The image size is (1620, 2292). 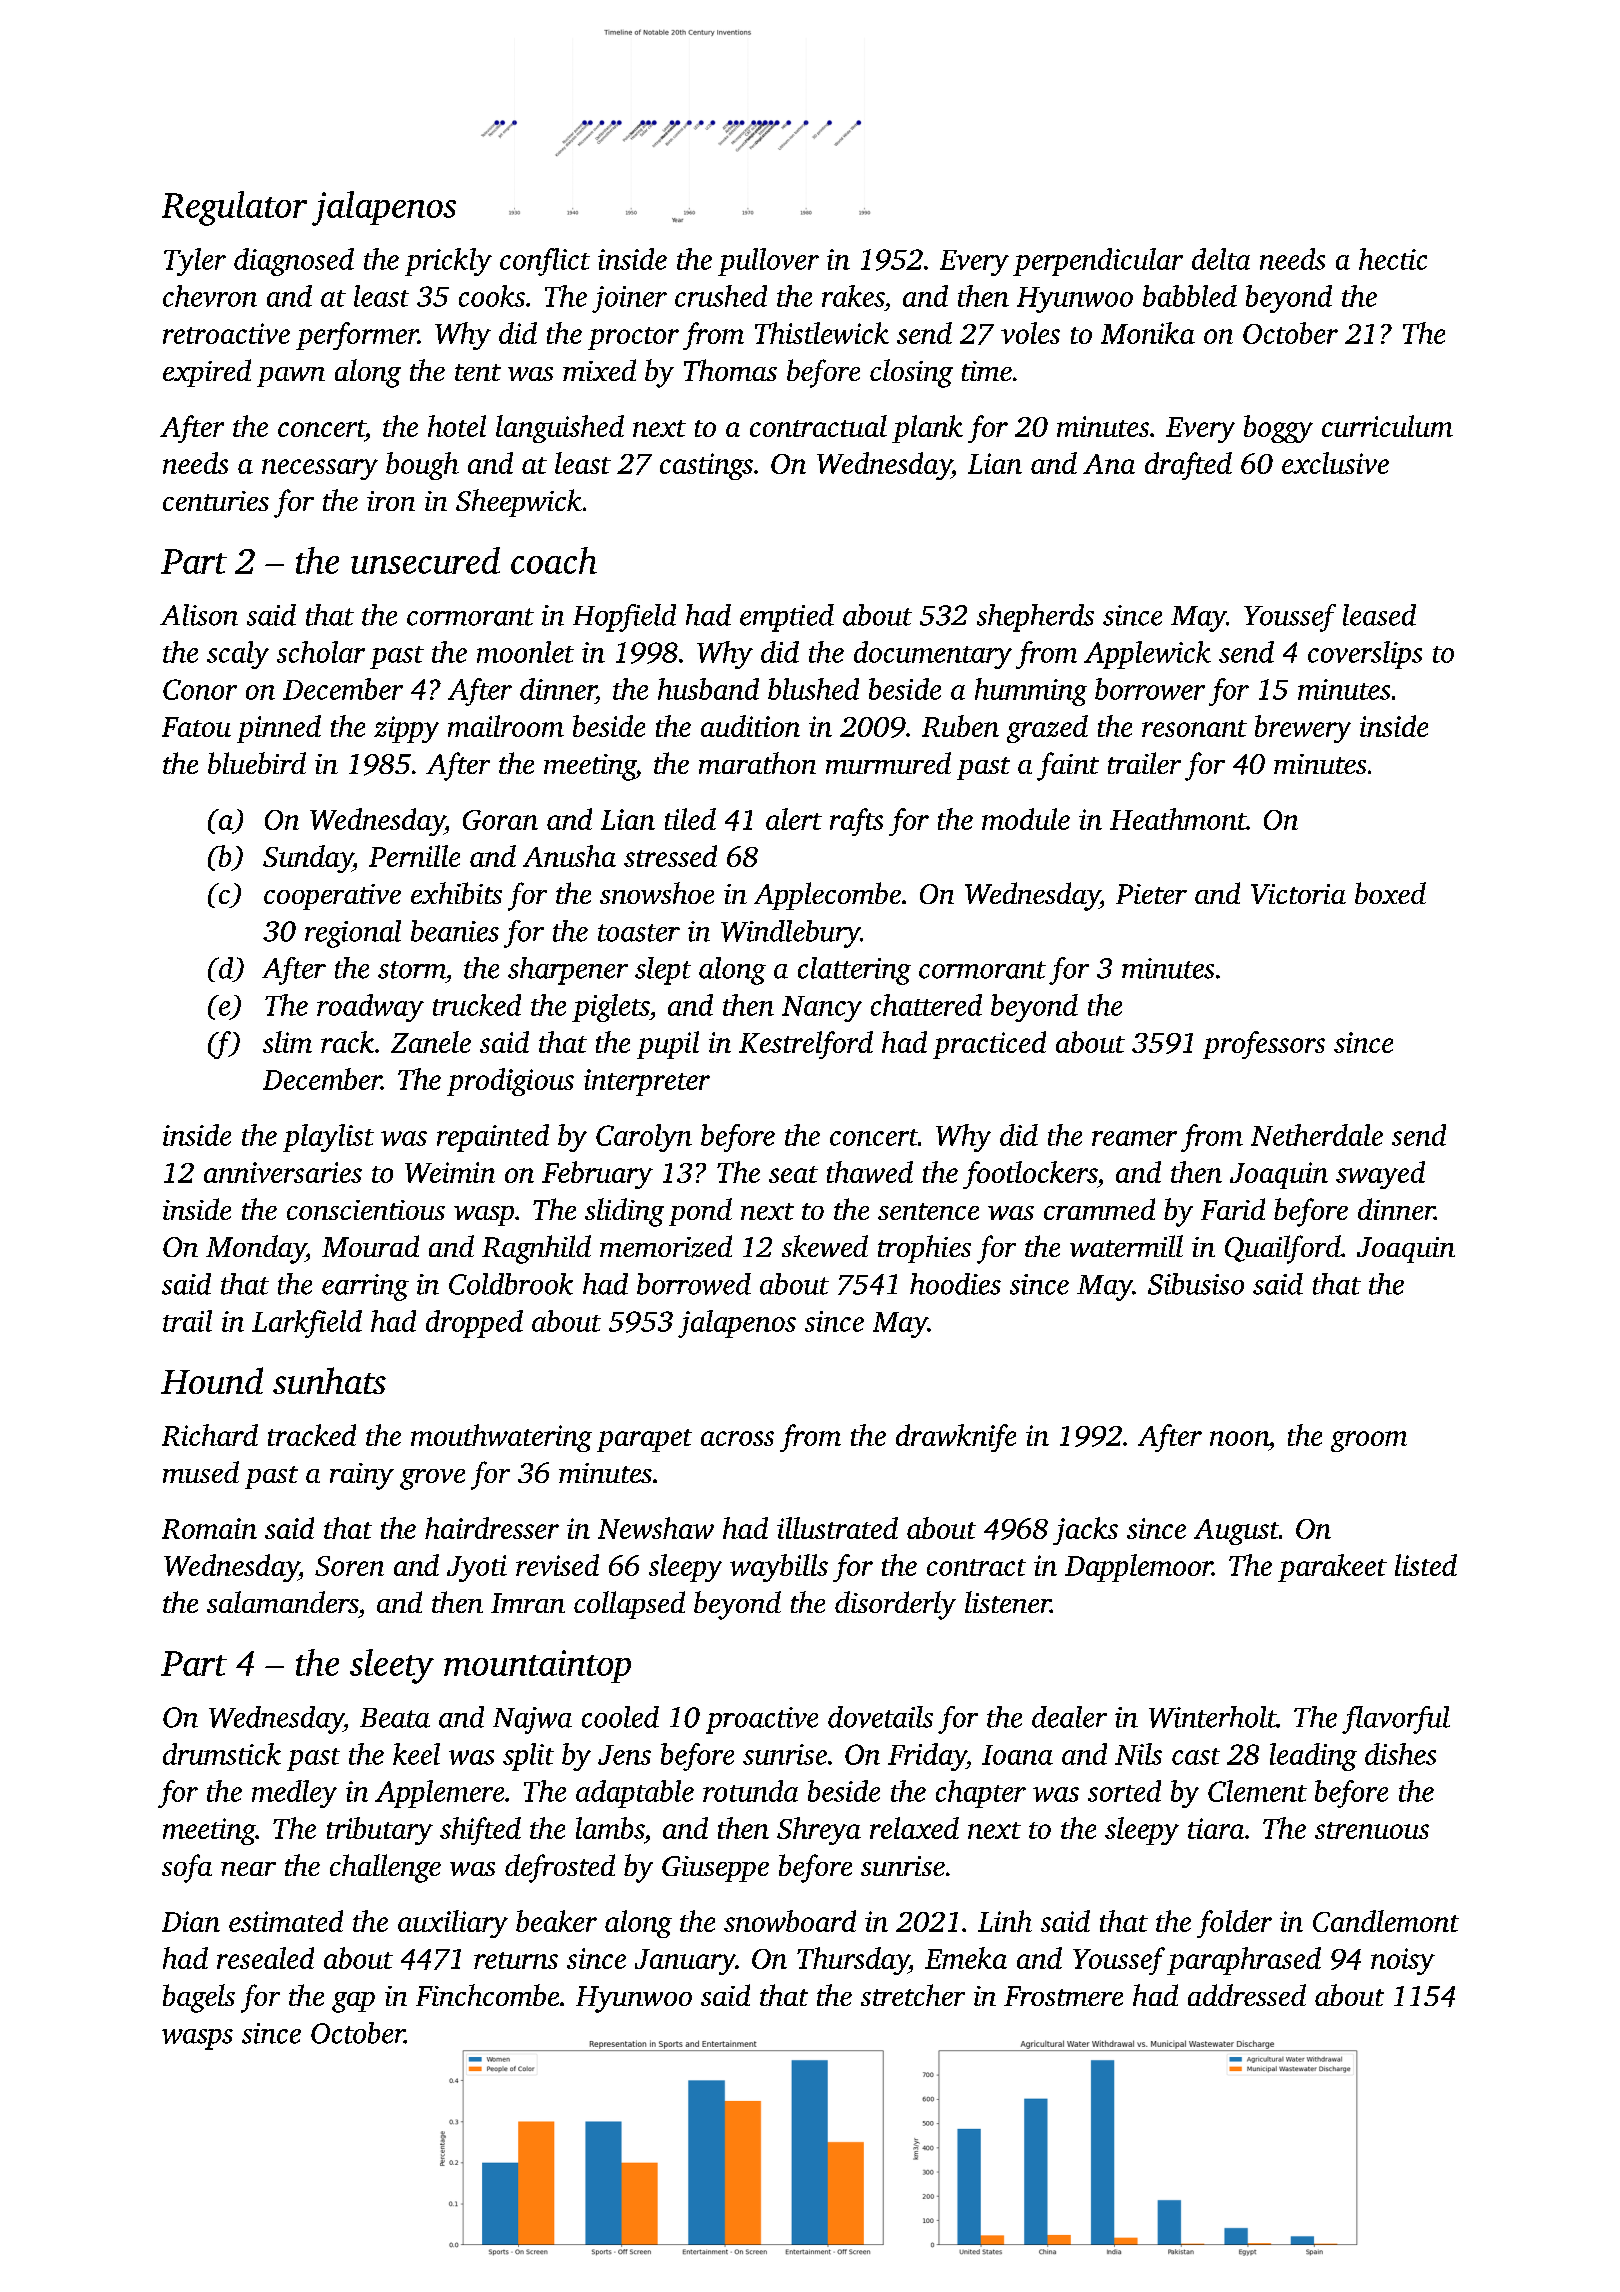 What do you see at coordinates (257, 763) in the screenshot?
I see `bluebird` at bounding box center [257, 763].
